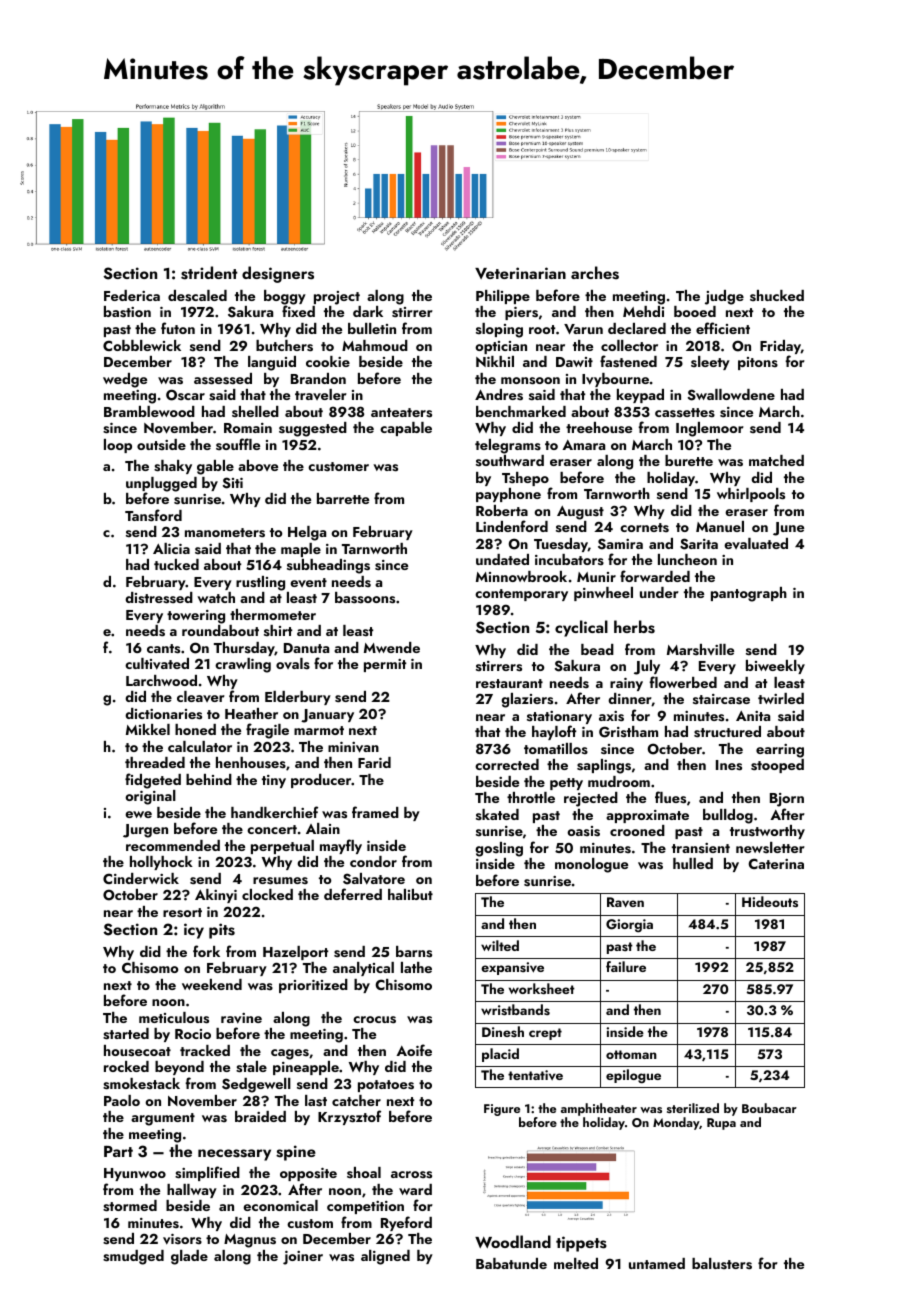  What do you see at coordinates (159, 598) in the image?
I see `distressed` at bounding box center [159, 598].
